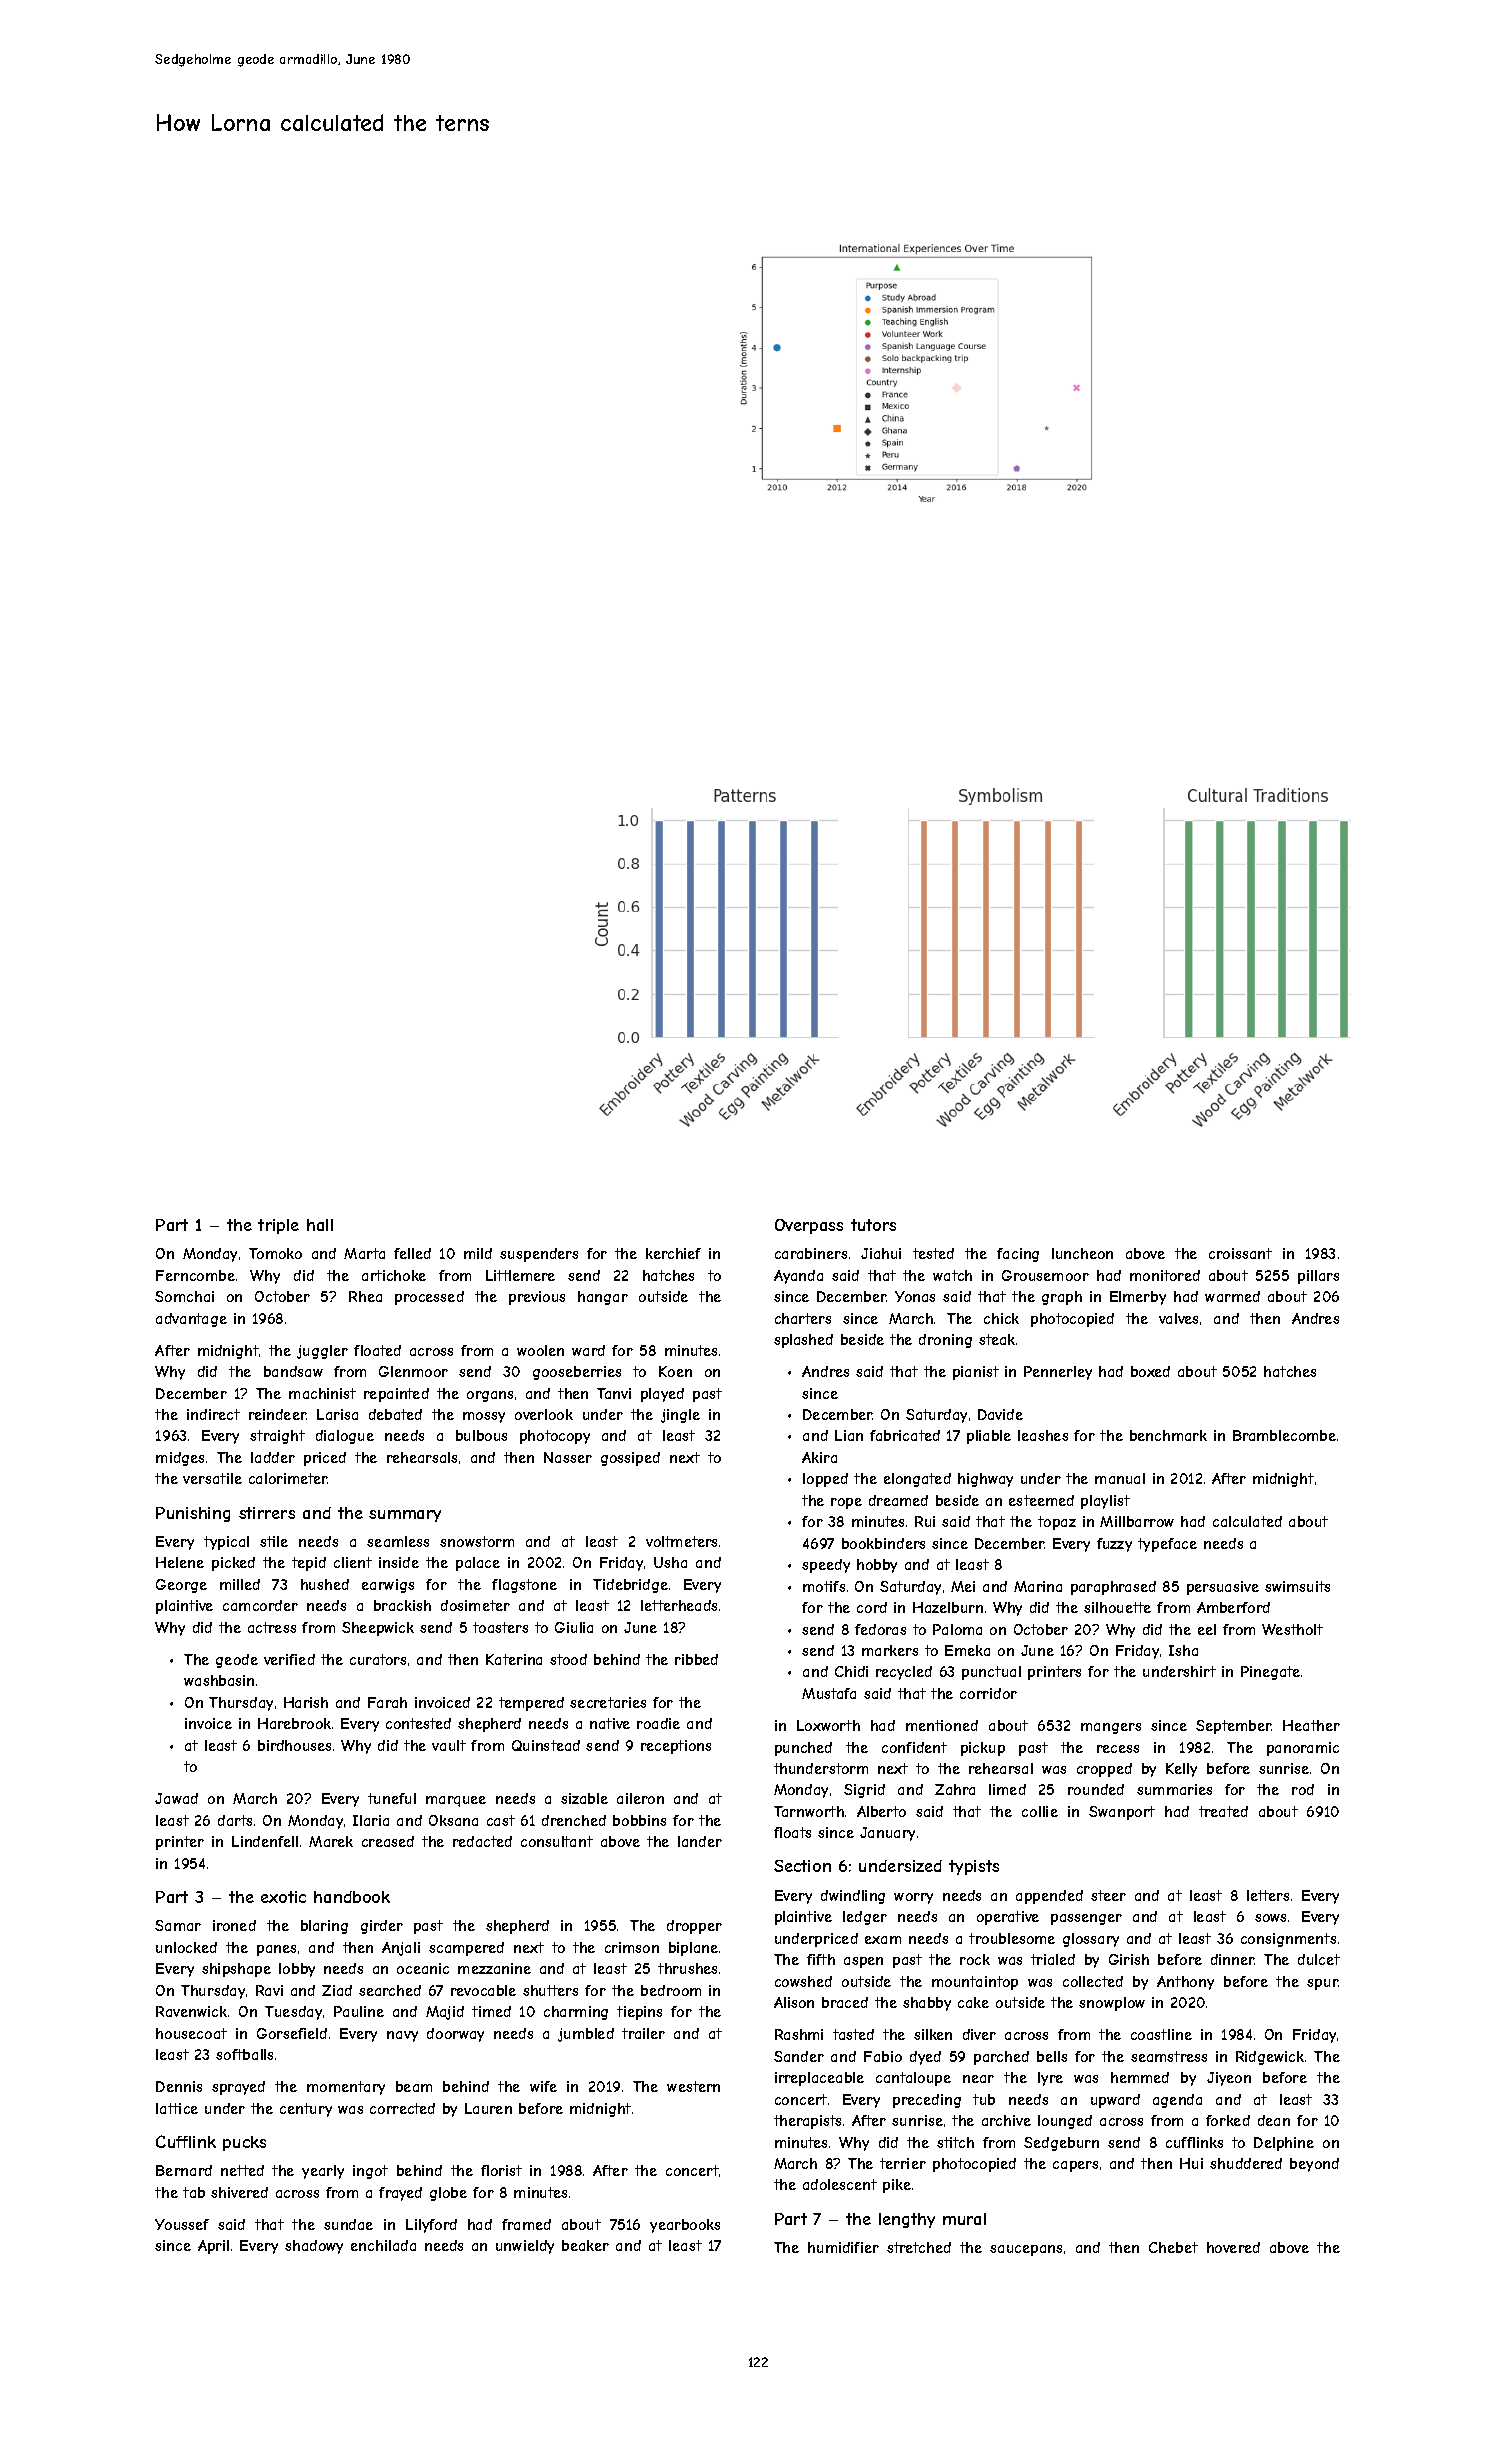 The width and height of the document is (1496, 2464). Describe the element at coordinates (514, 1659) in the document. I see `Katerina` at that location.
